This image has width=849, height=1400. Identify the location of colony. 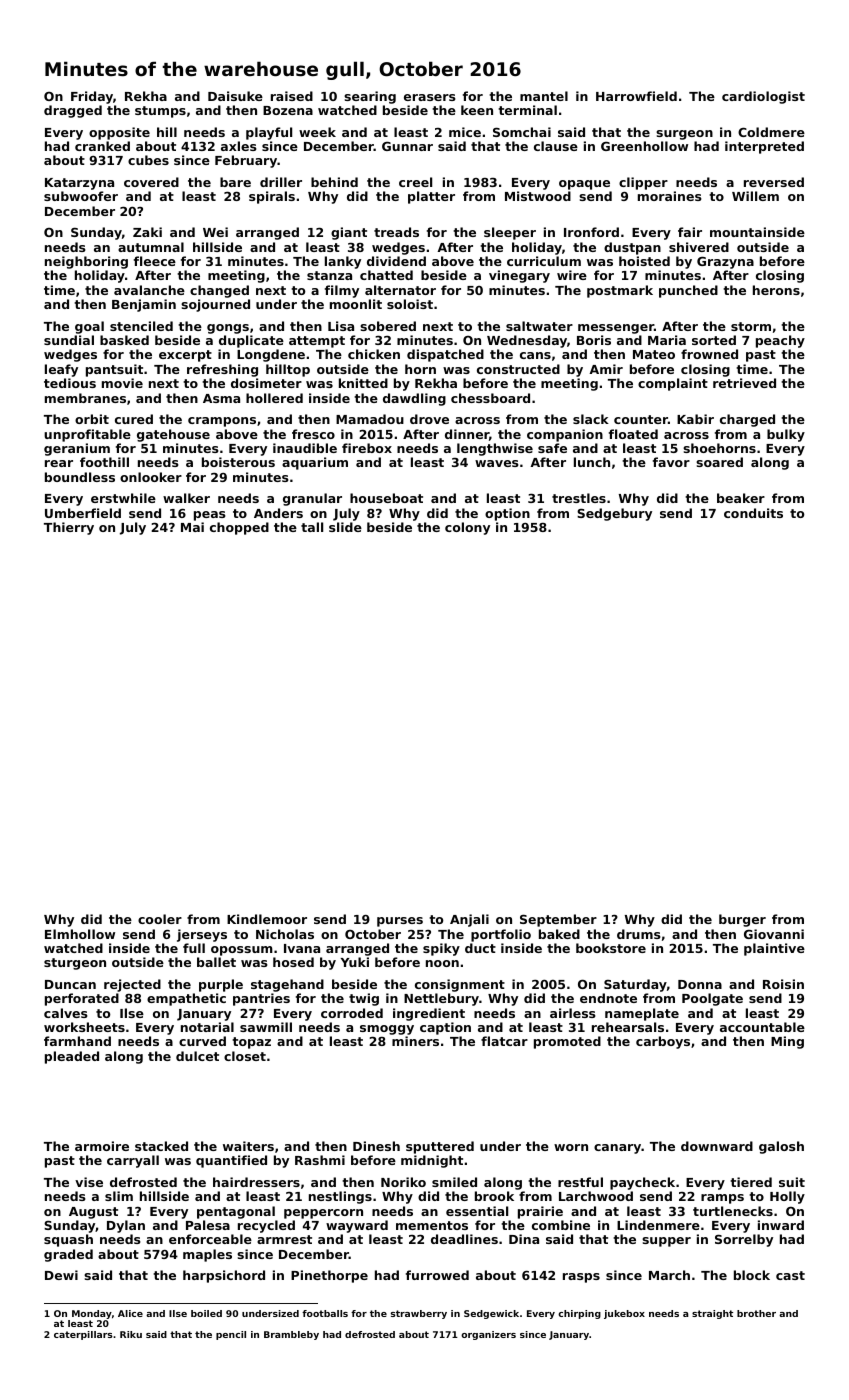
(467, 528).
